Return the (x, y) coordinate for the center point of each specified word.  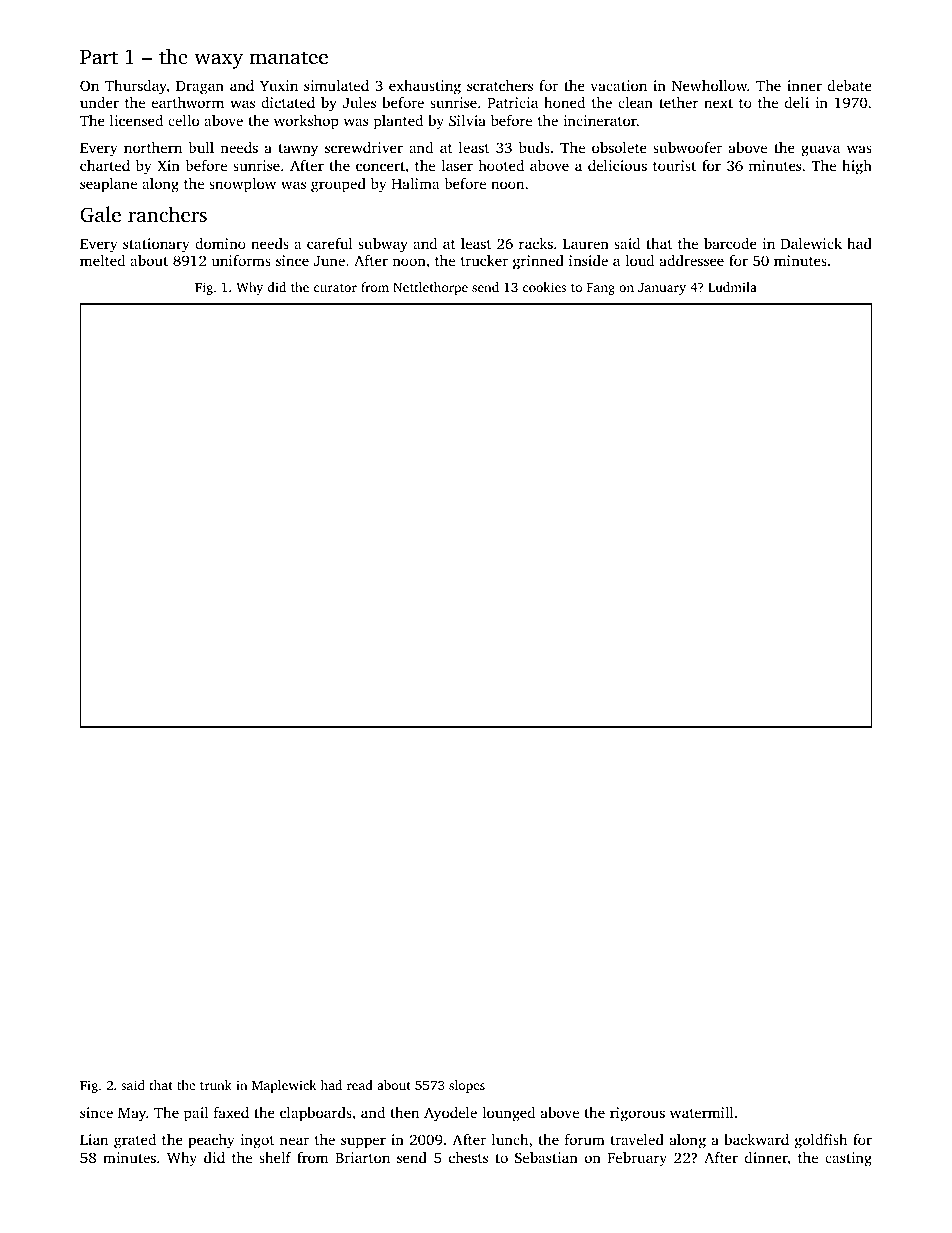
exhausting (425, 87)
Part (99, 57)
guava (820, 151)
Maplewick (284, 1086)
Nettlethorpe (430, 288)
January (662, 289)
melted (103, 260)
